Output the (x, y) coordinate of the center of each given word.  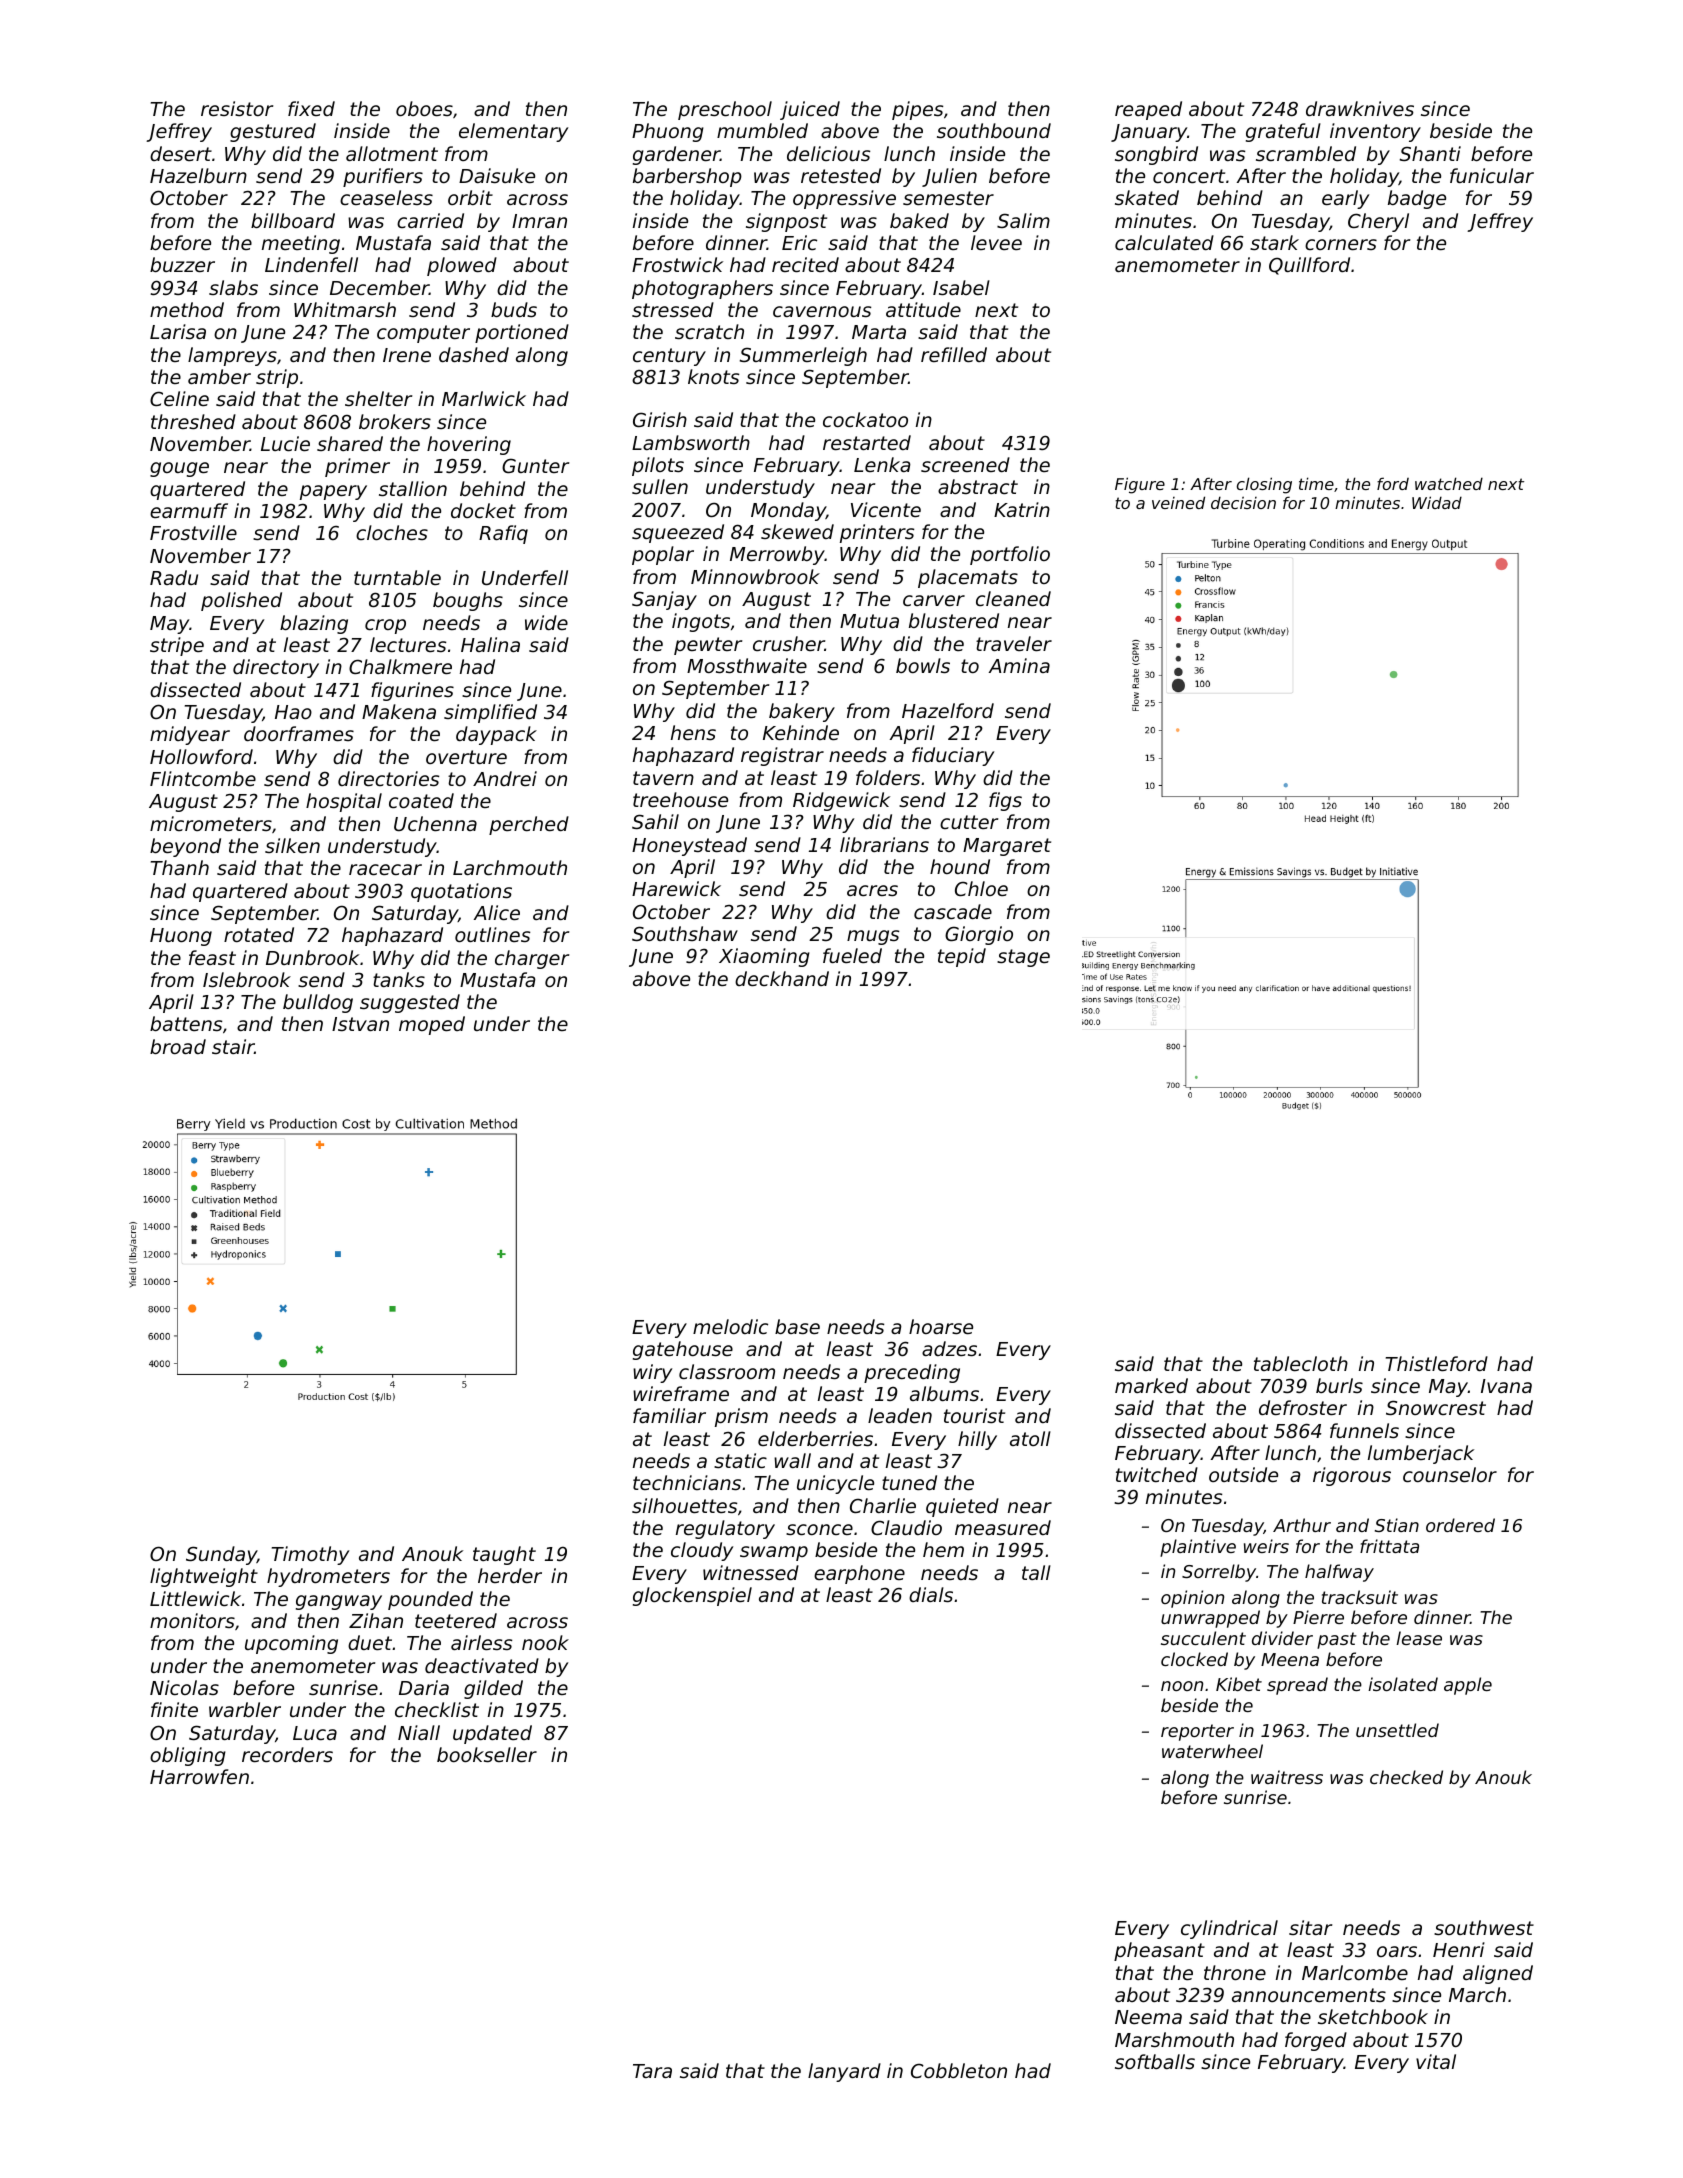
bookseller (487, 1754)
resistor (237, 108)
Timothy (310, 1555)
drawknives (1360, 108)
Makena (399, 711)
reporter (1197, 1732)
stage (1023, 958)
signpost (786, 222)
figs (1005, 801)
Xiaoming (764, 957)
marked (1151, 1385)
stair (233, 1046)
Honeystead (689, 846)
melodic (730, 1326)
